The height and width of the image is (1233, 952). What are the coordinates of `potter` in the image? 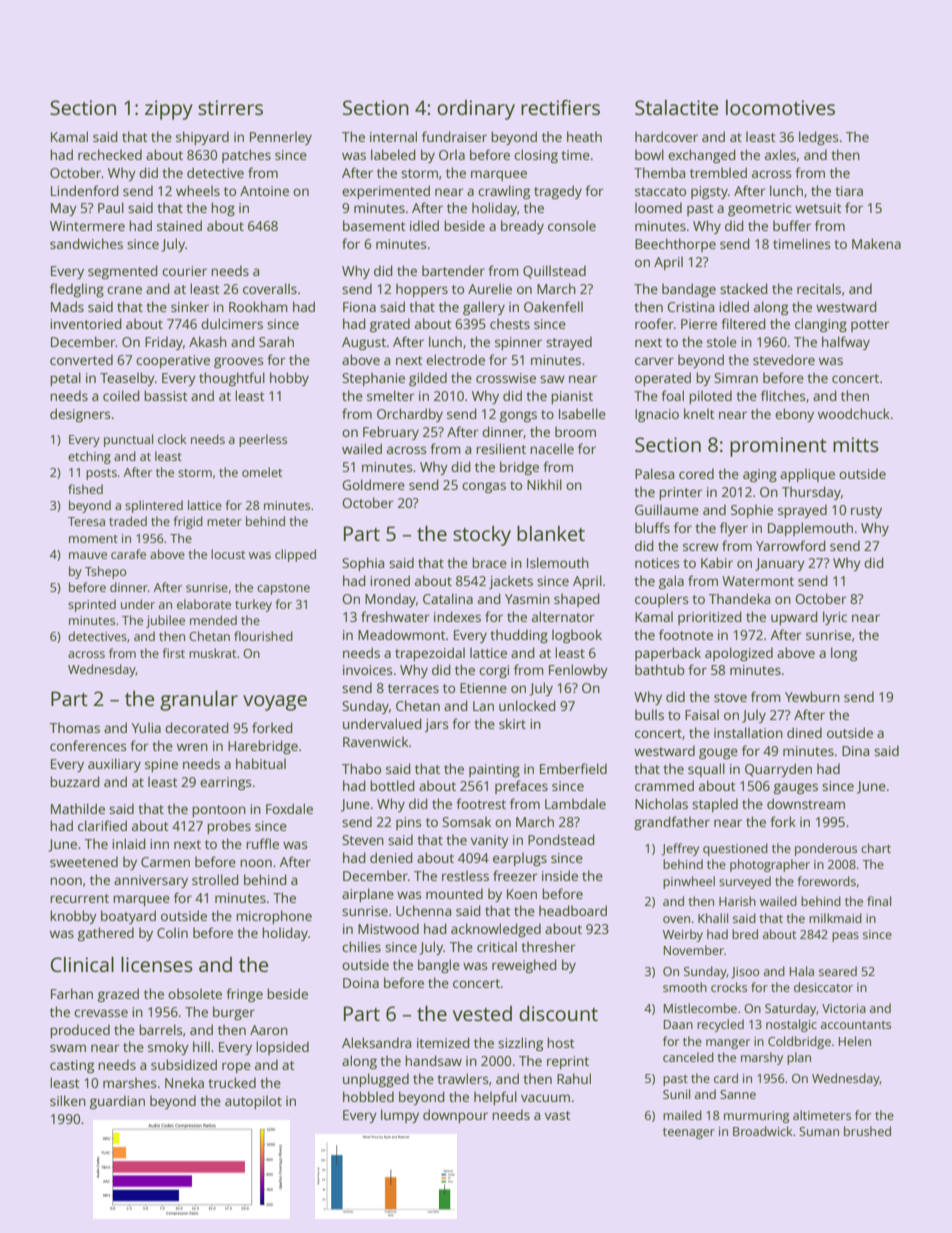 It's located at (870, 326).
